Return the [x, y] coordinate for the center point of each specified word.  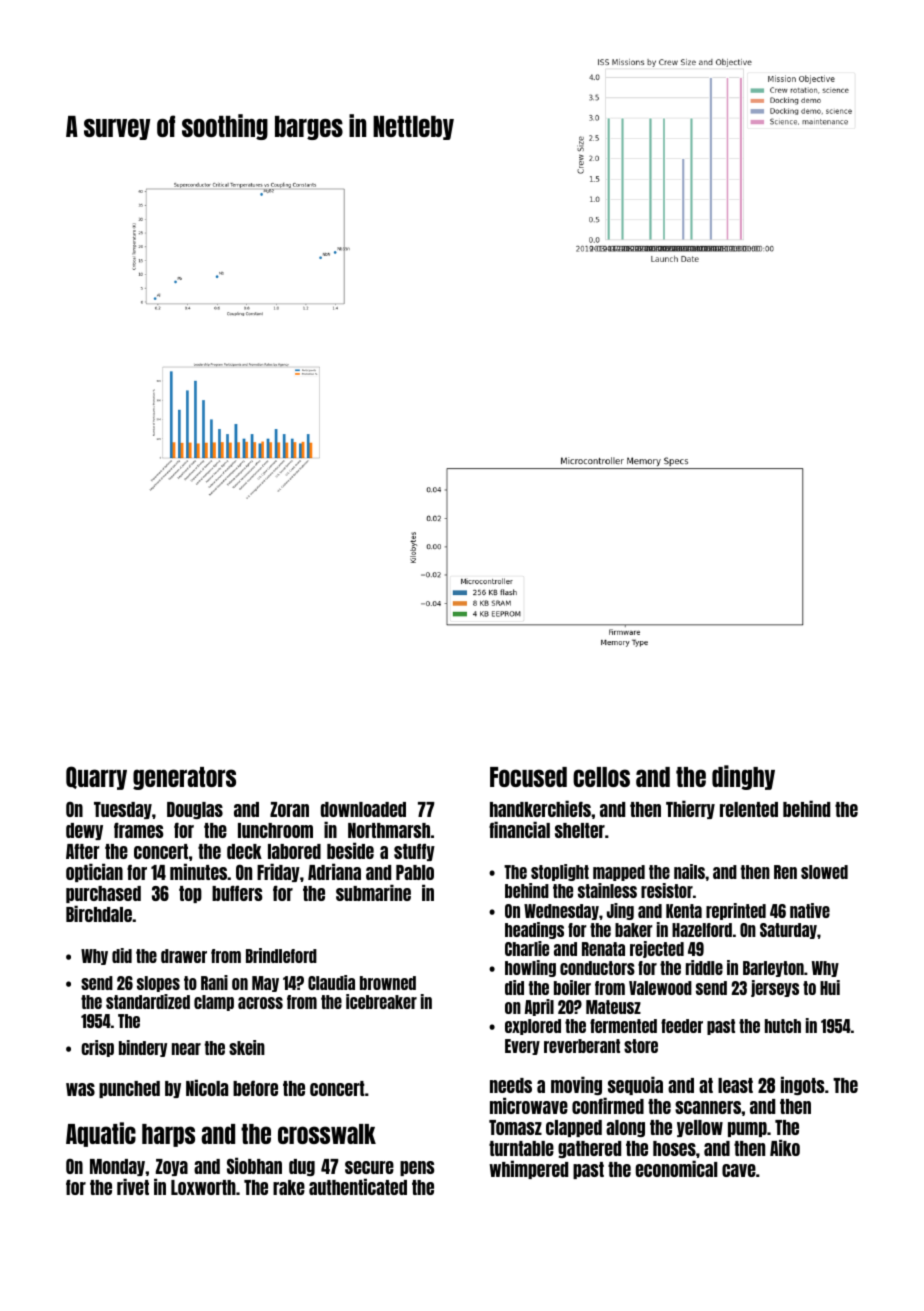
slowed [824, 872]
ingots [803, 1085]
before [255, 1088]
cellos [601, 777]
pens [417, 1168]
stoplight [560, 872]
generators [184, 778]
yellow [700, 1128]
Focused [528, 777]
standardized [148, 1001]
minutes [199, 871]
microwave [529, 1105]
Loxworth [203, 1187]
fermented [623, 1026]
